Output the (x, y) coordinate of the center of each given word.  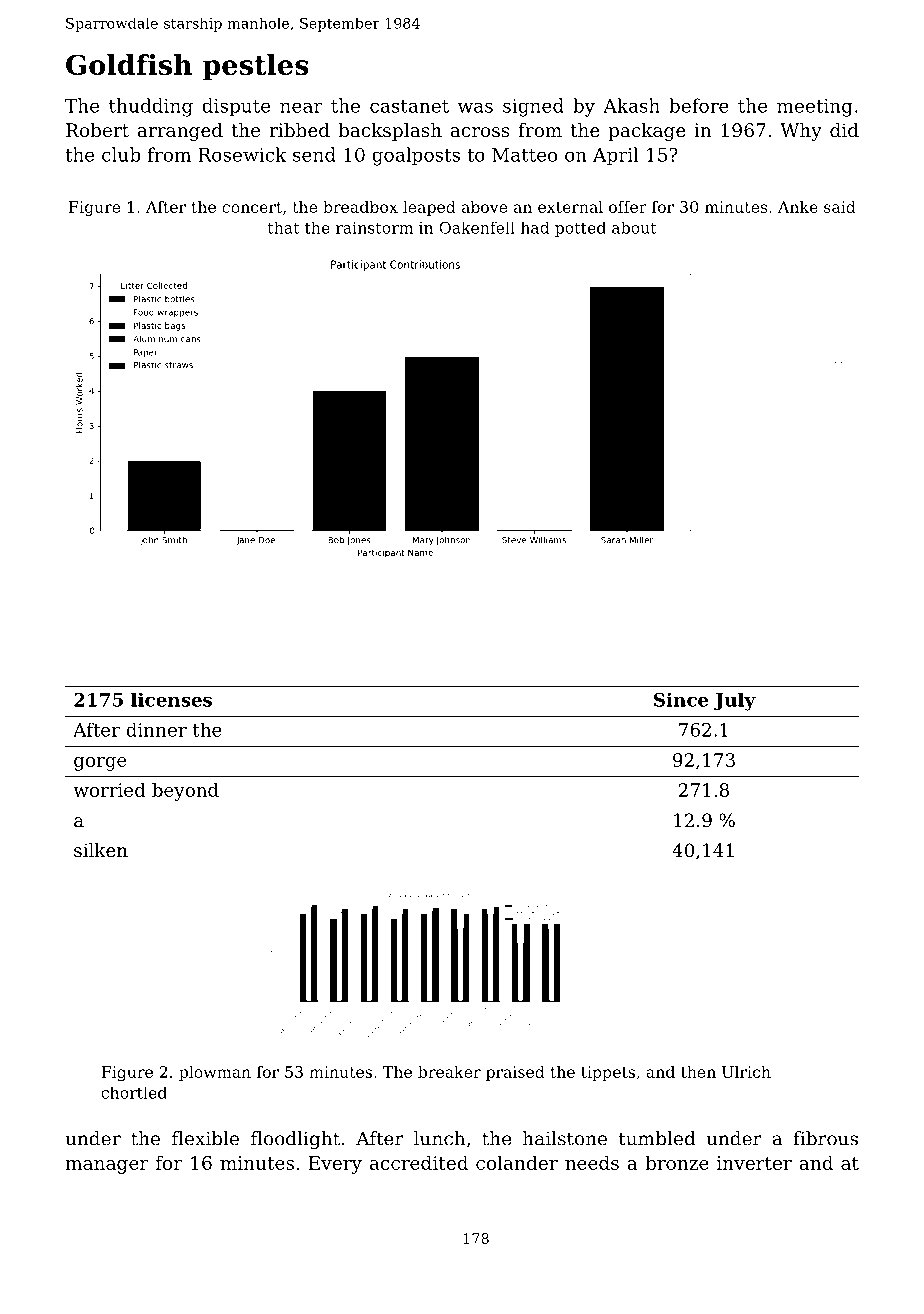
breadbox (360, 207)
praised (515, 1073)
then (698, 1072)
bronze (677, 1162)
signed (533, 107)
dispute (236, 107)
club (121, 154)
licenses (171, 699)
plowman (215, 1073)
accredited (419, 1162)
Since (681, 699)
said (840, 207)
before (699, 105)
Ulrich (746, 1072)
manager (106, 1167)
